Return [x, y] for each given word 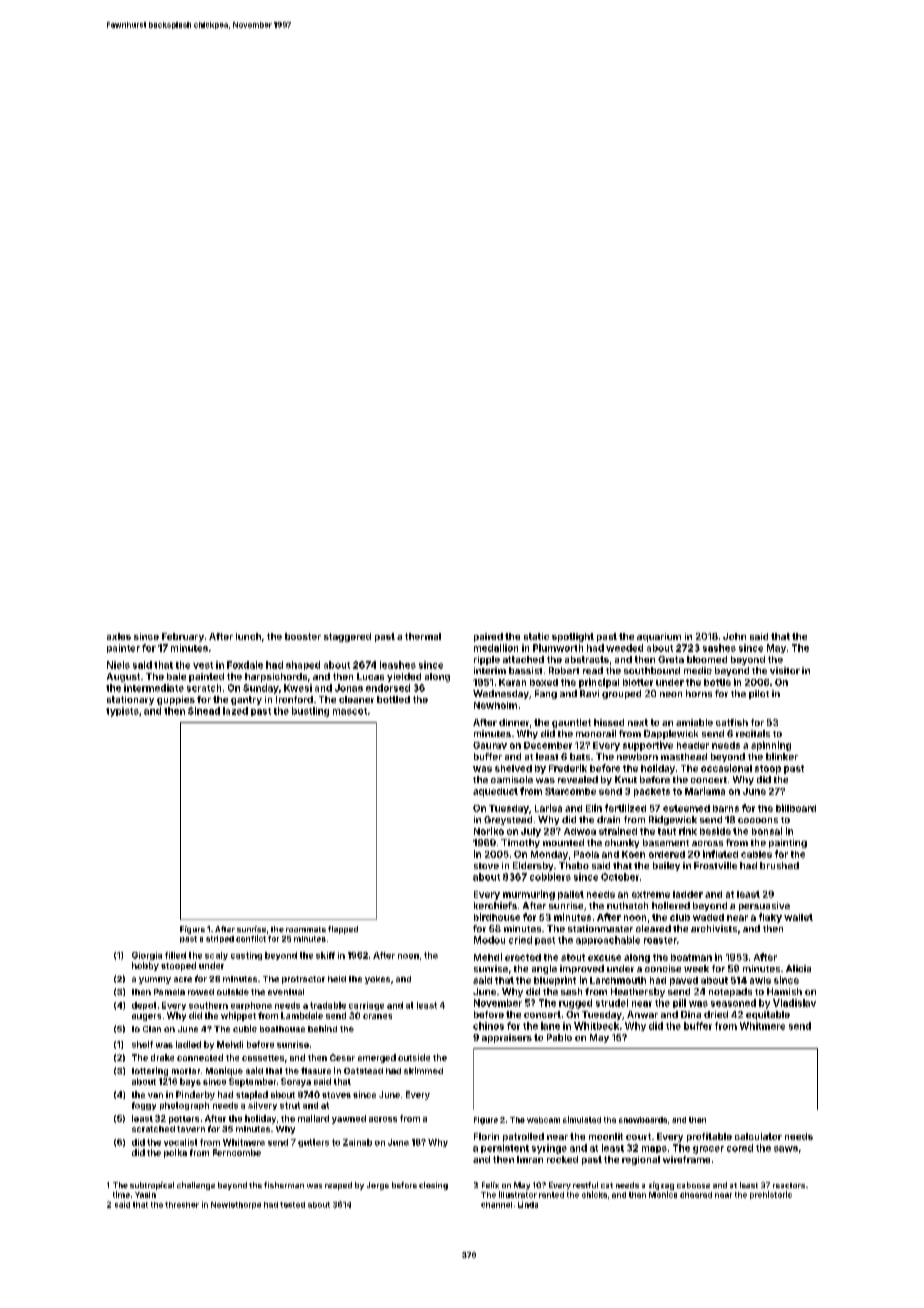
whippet [238, 1016]
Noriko [489, 831]
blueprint [555, 981]
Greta [671, 659]
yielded [404, 677]
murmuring [529, 895]
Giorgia [147, 956]
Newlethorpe [236, 1205]
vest [203, 665]
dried [716, 1014]
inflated [720, 854]
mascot [350, 711]
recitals [753, 733]
